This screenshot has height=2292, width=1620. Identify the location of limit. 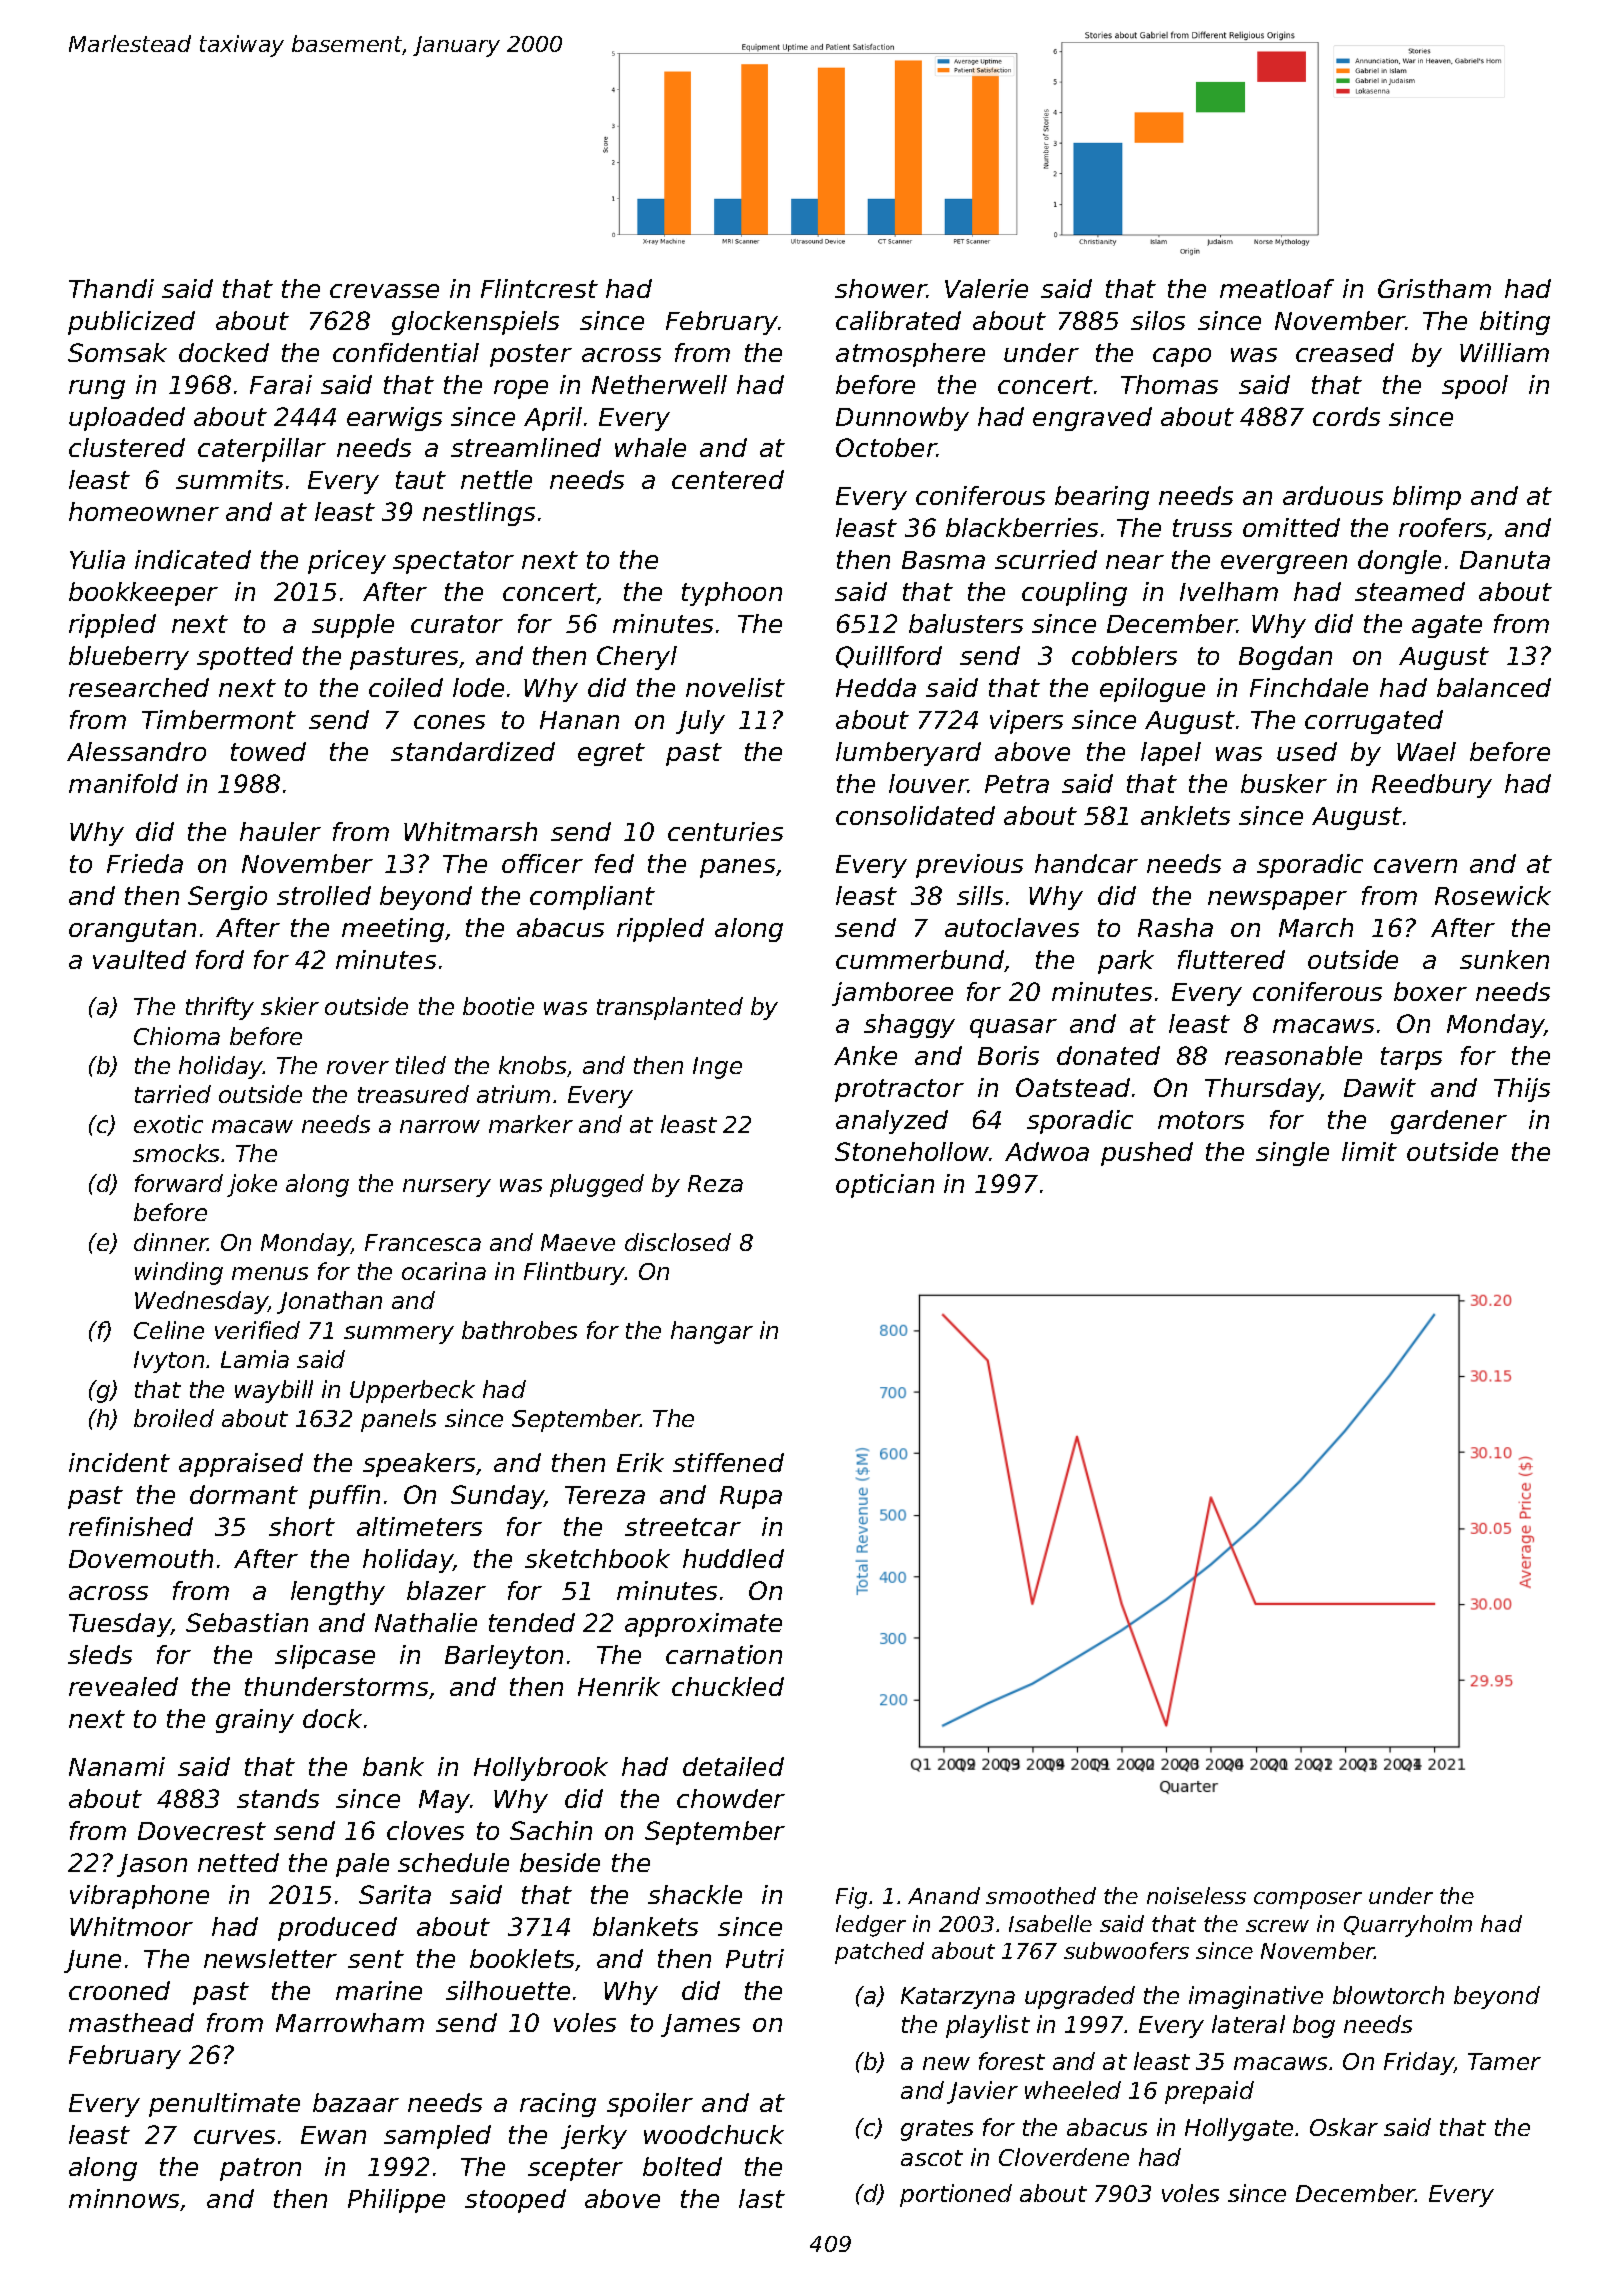
(1369, 1151).
